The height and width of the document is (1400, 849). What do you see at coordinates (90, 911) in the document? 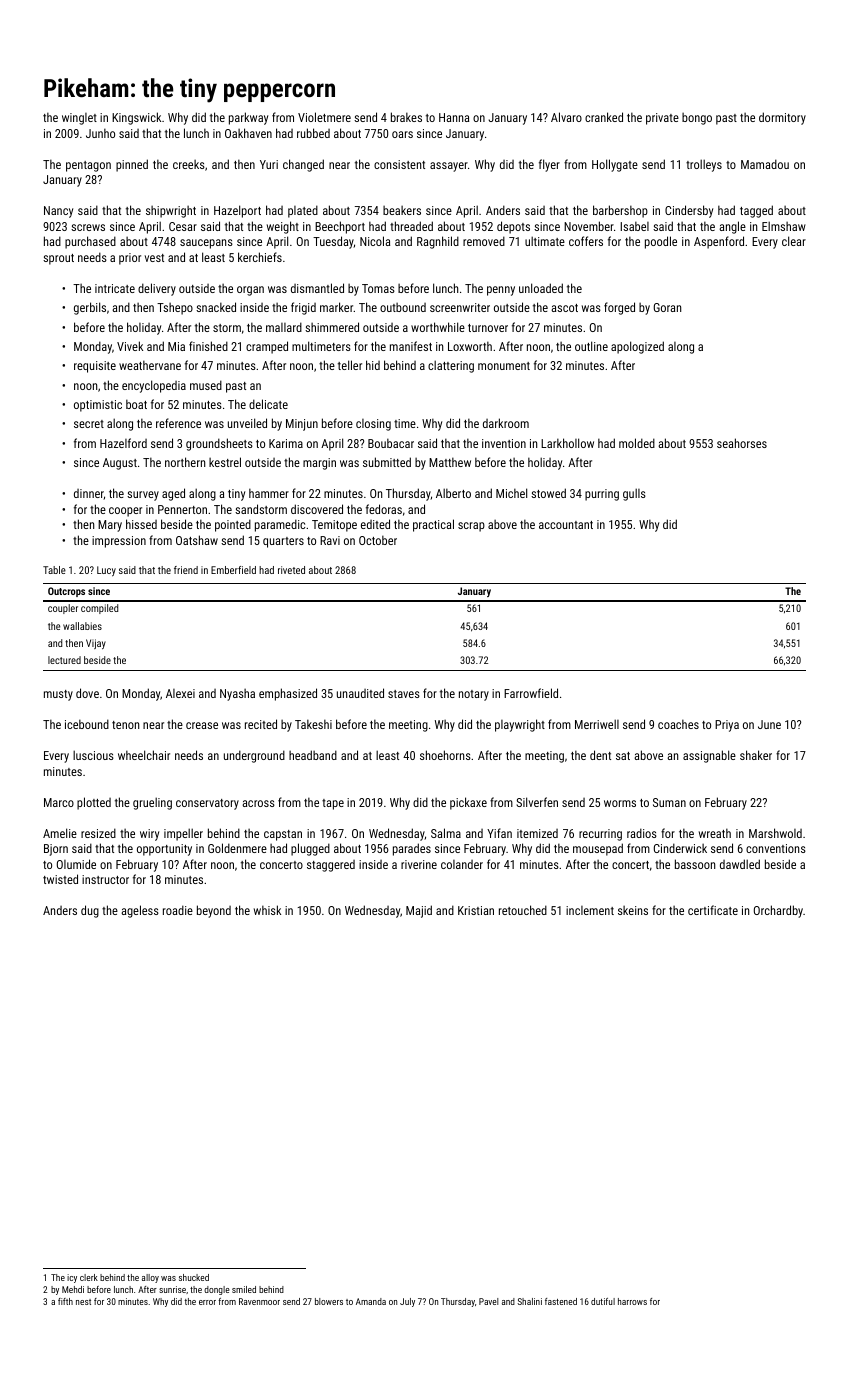
I see `dug` at bounding box center [90, 911].
